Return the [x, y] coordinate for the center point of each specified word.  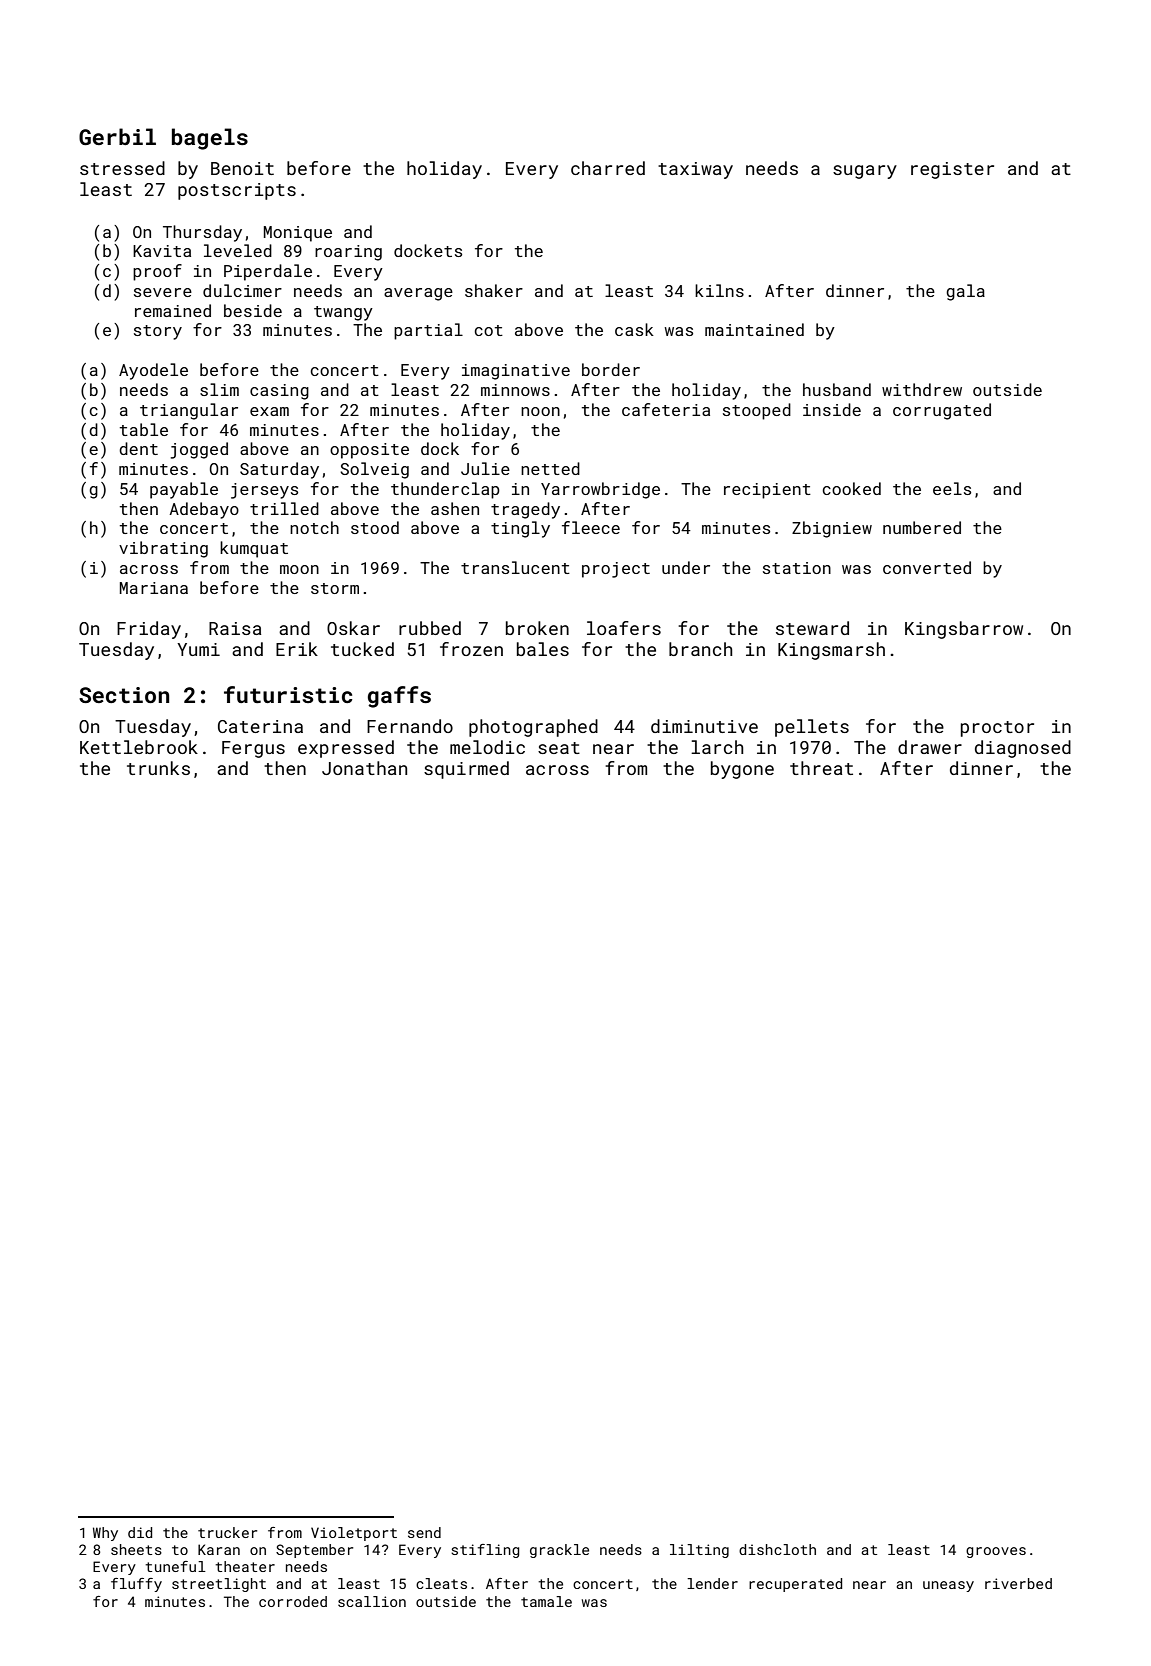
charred [608, 168]
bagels [210, 139]
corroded [293, 1601]
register [952, 170]
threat [821, 768]
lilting [699, 1551]
